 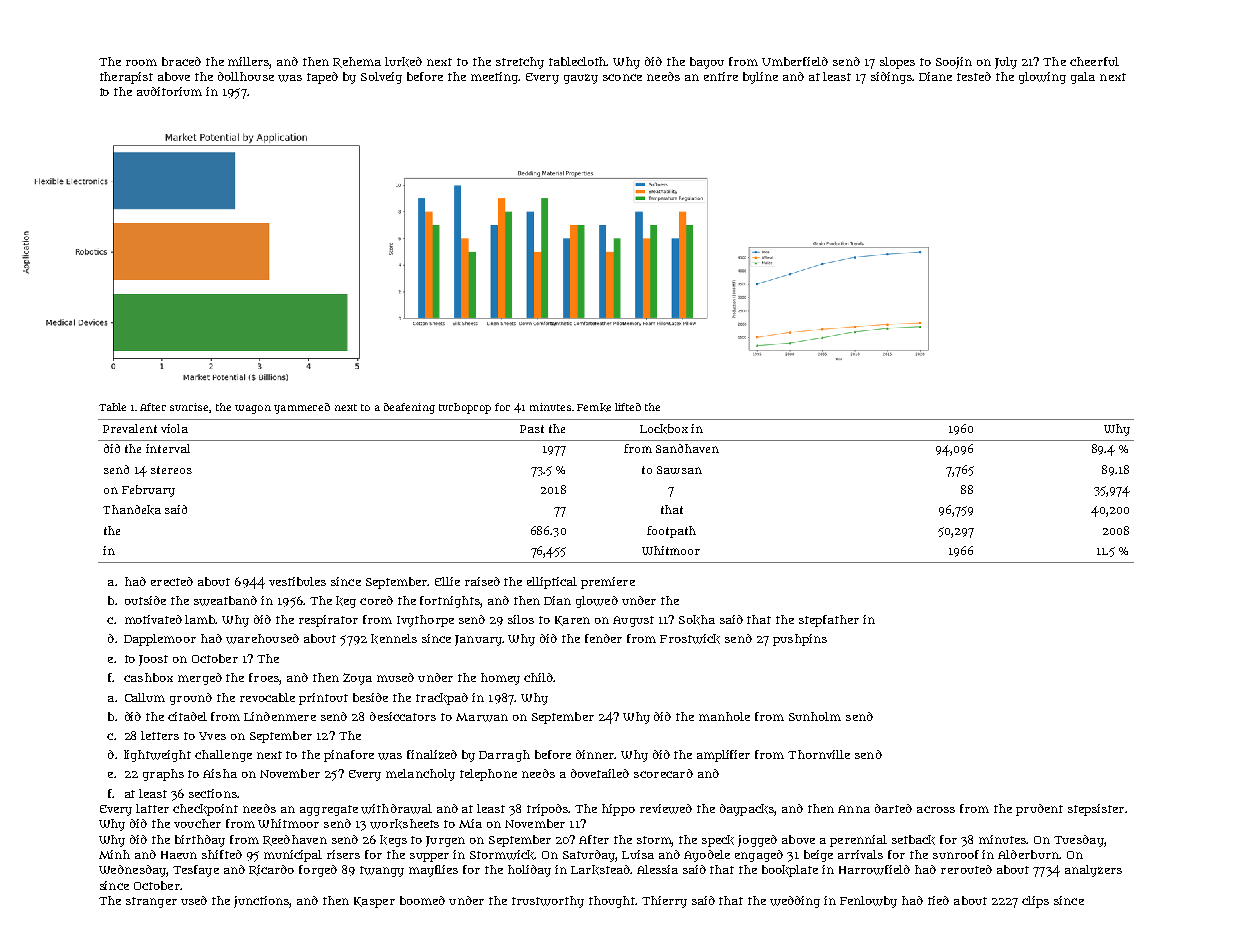 I want to click on gauzy, so click(x=581, y=79).
